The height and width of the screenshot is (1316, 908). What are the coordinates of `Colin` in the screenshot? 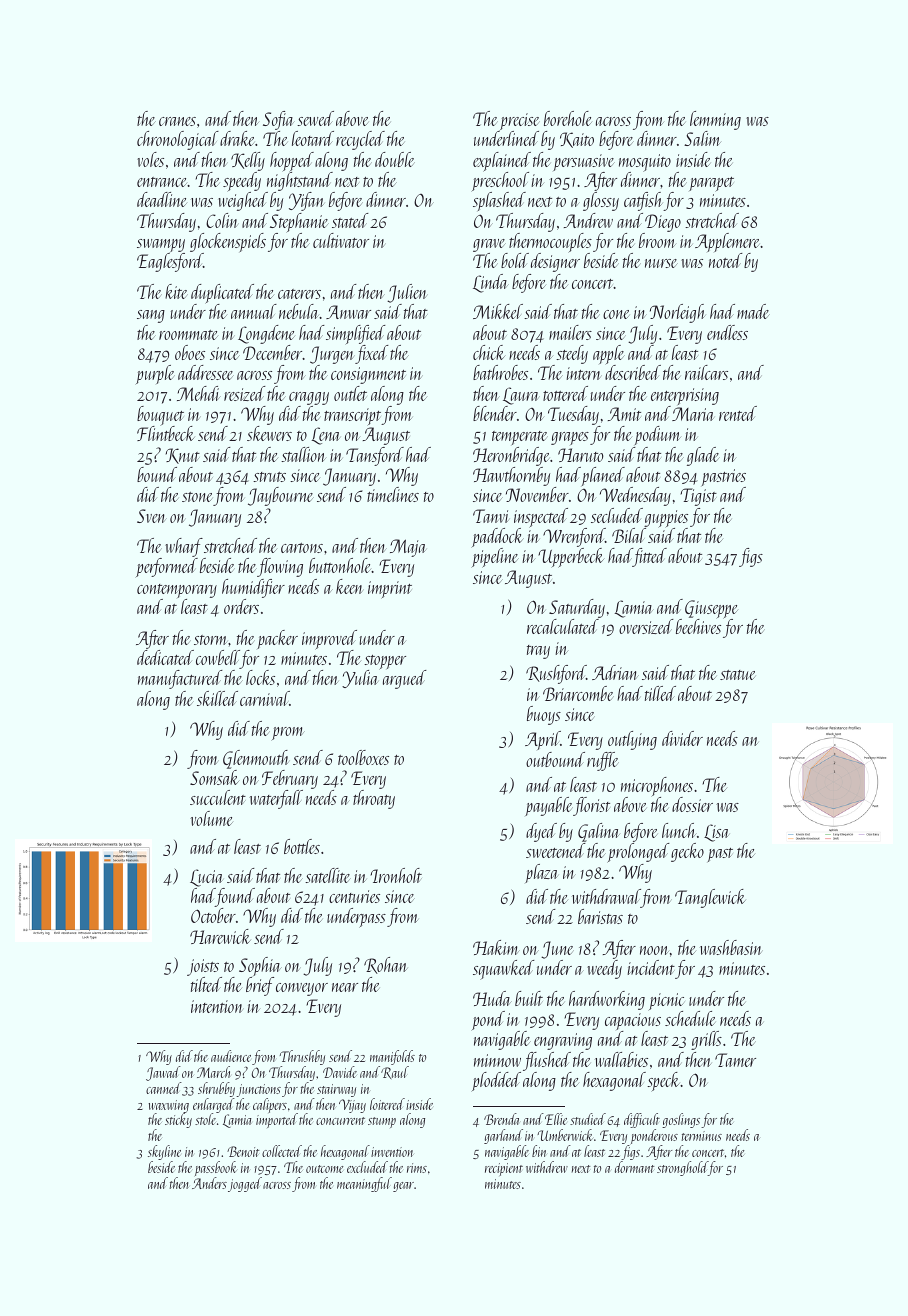 It's located at (222, 220).
